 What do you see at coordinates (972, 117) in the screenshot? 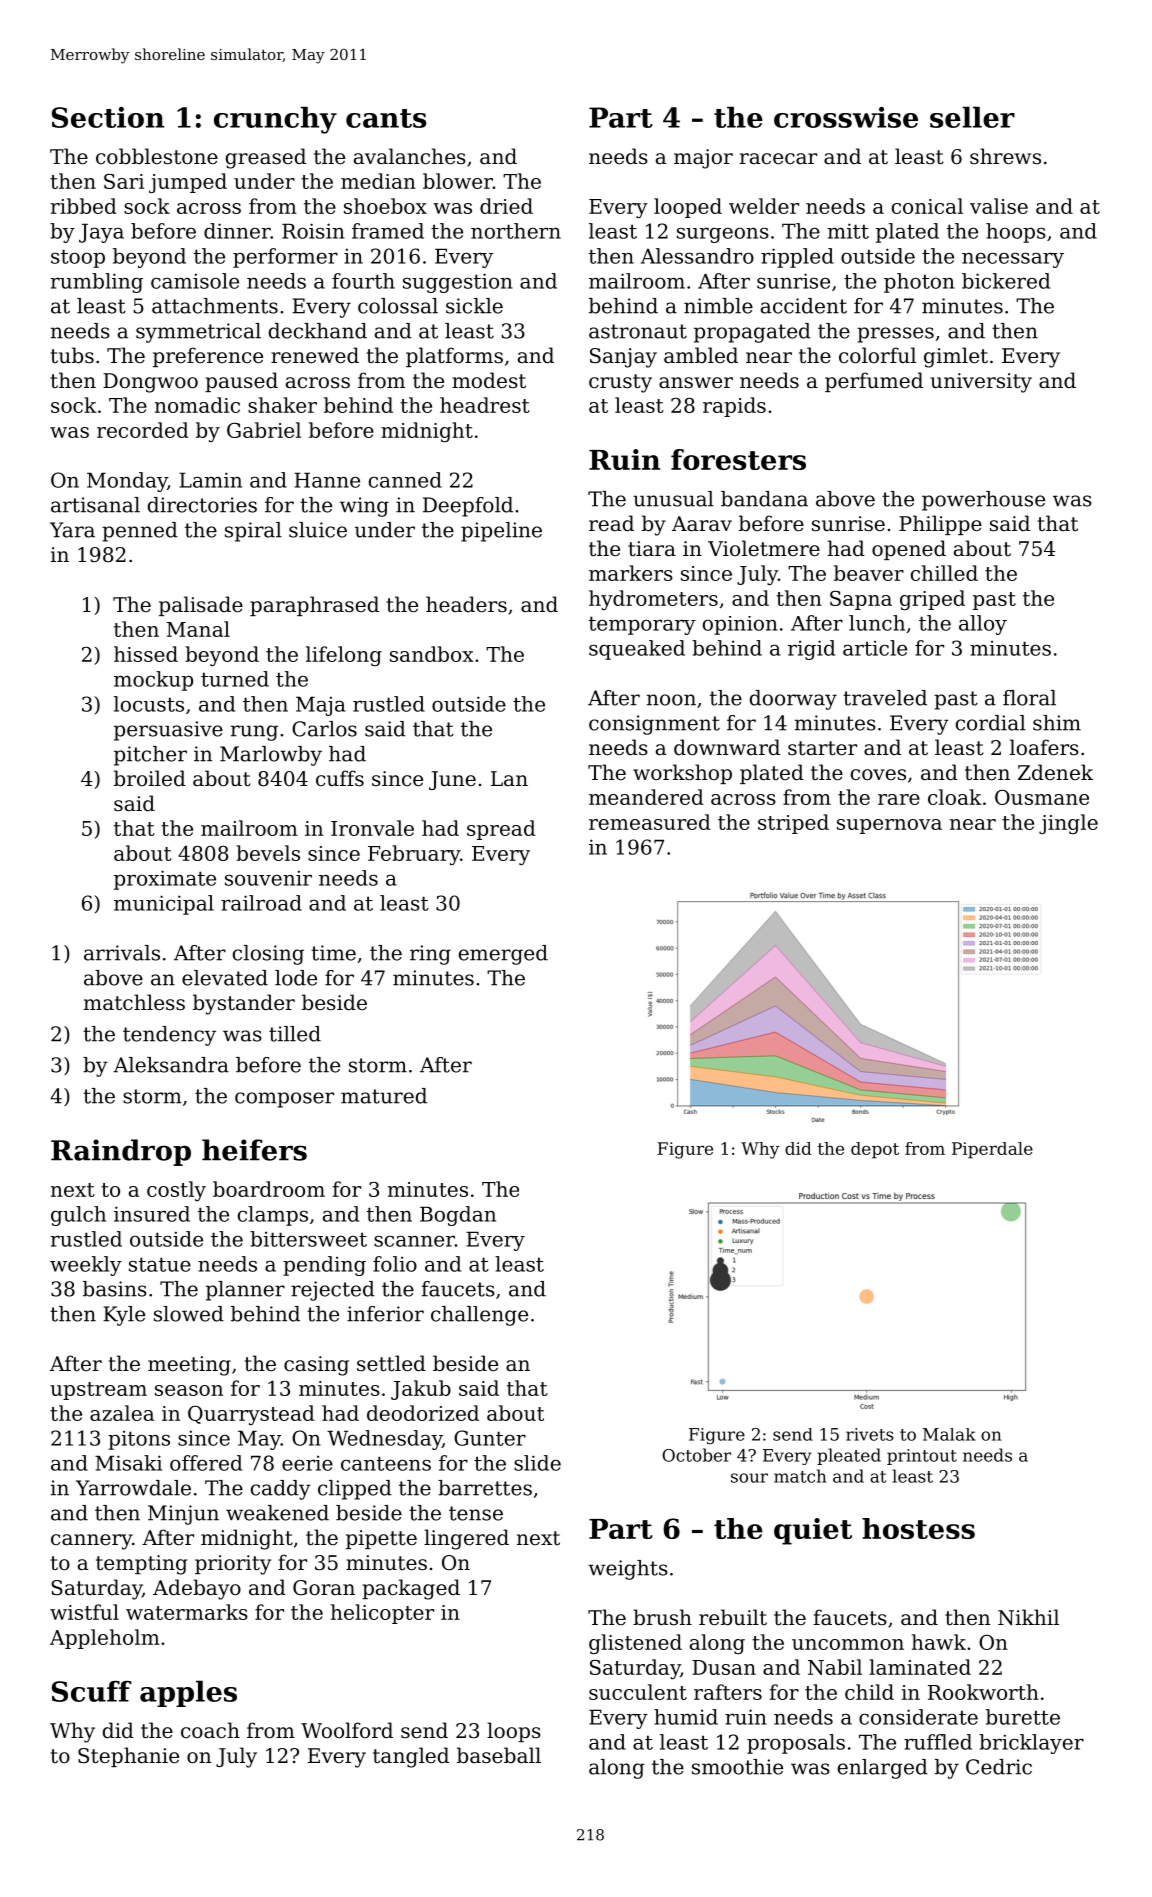
I see `seller` at bounding box center [972, 117].
